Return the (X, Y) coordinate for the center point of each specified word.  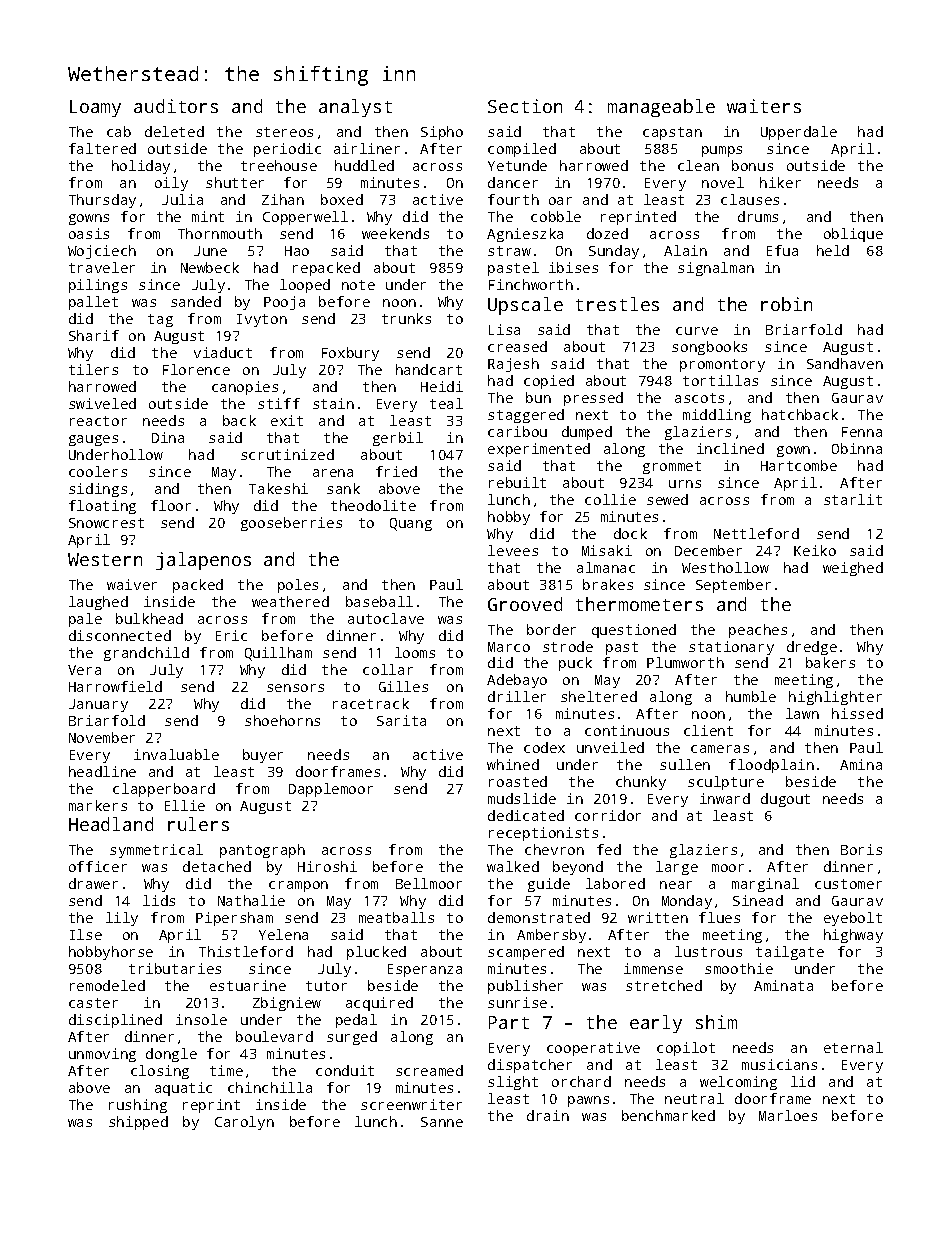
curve (697, 331)
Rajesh (513, 365)
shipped (138, 1123)
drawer (93, 883)
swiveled (102, 403)
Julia (182, 199)
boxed (342, 199)
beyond (578, 868)
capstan (672, 133)
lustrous (708, 951)
